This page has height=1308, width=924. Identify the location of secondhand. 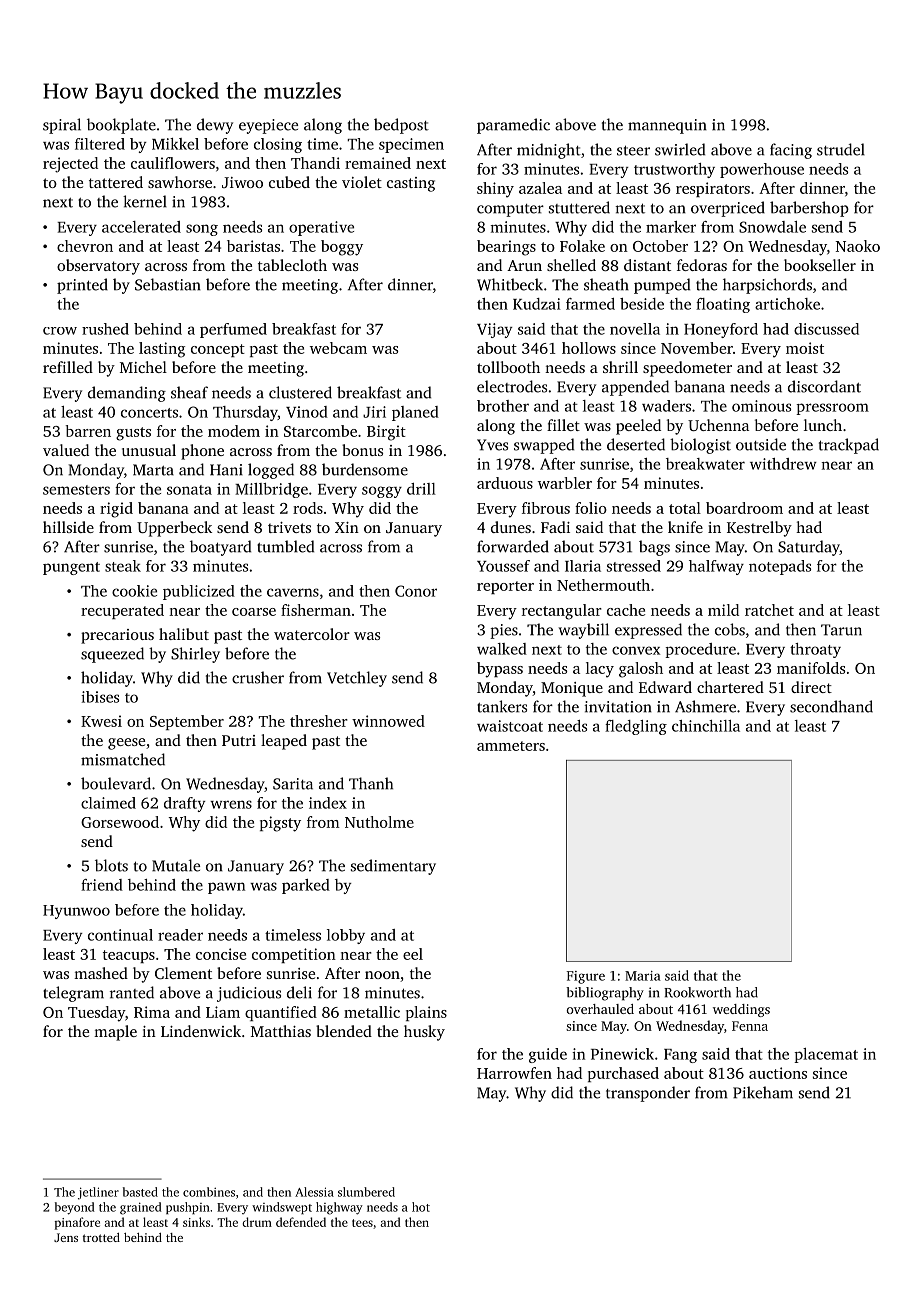
(831, 706).
